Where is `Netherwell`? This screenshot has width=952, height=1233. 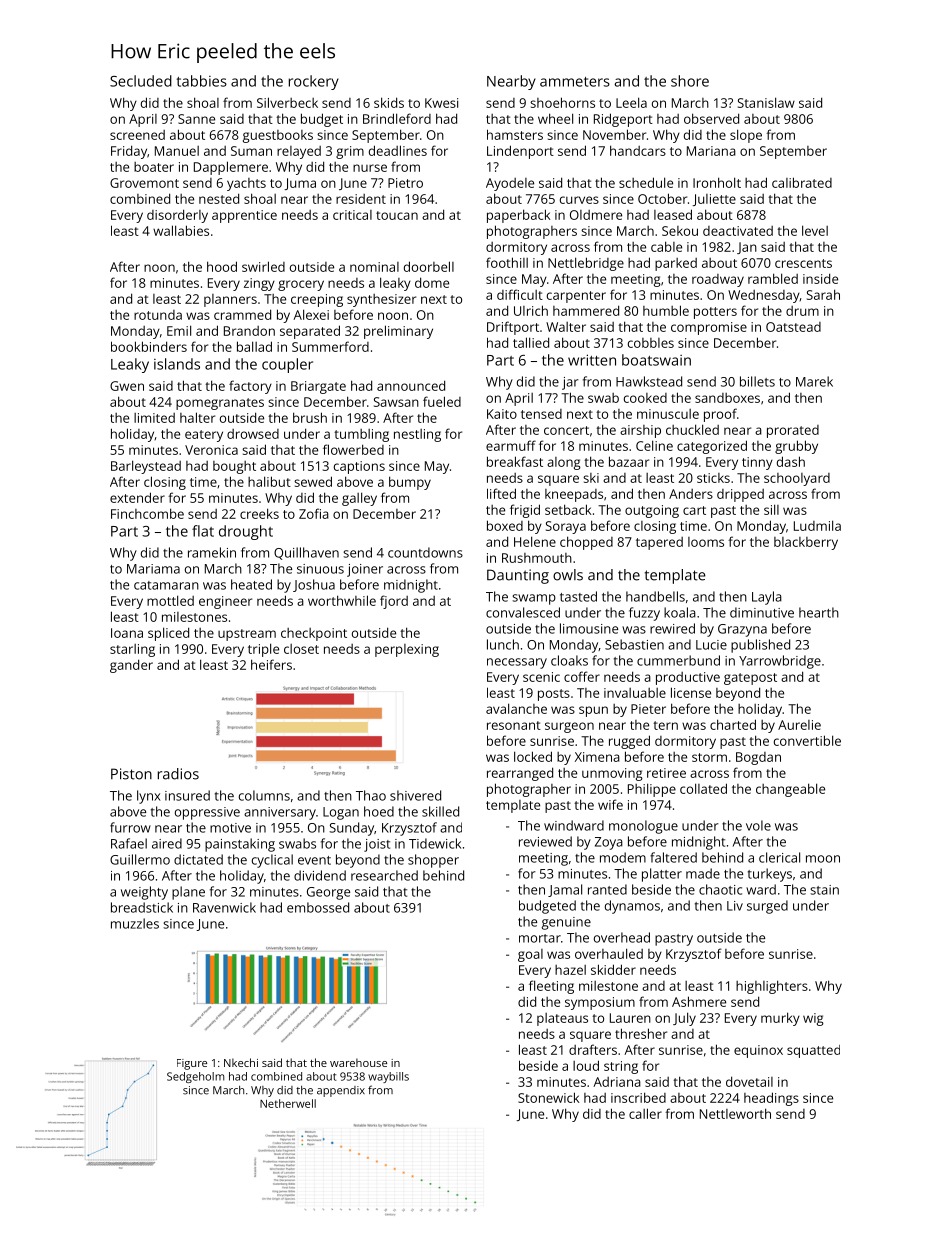
Netherwell is located at coordinates (288, 1103).
